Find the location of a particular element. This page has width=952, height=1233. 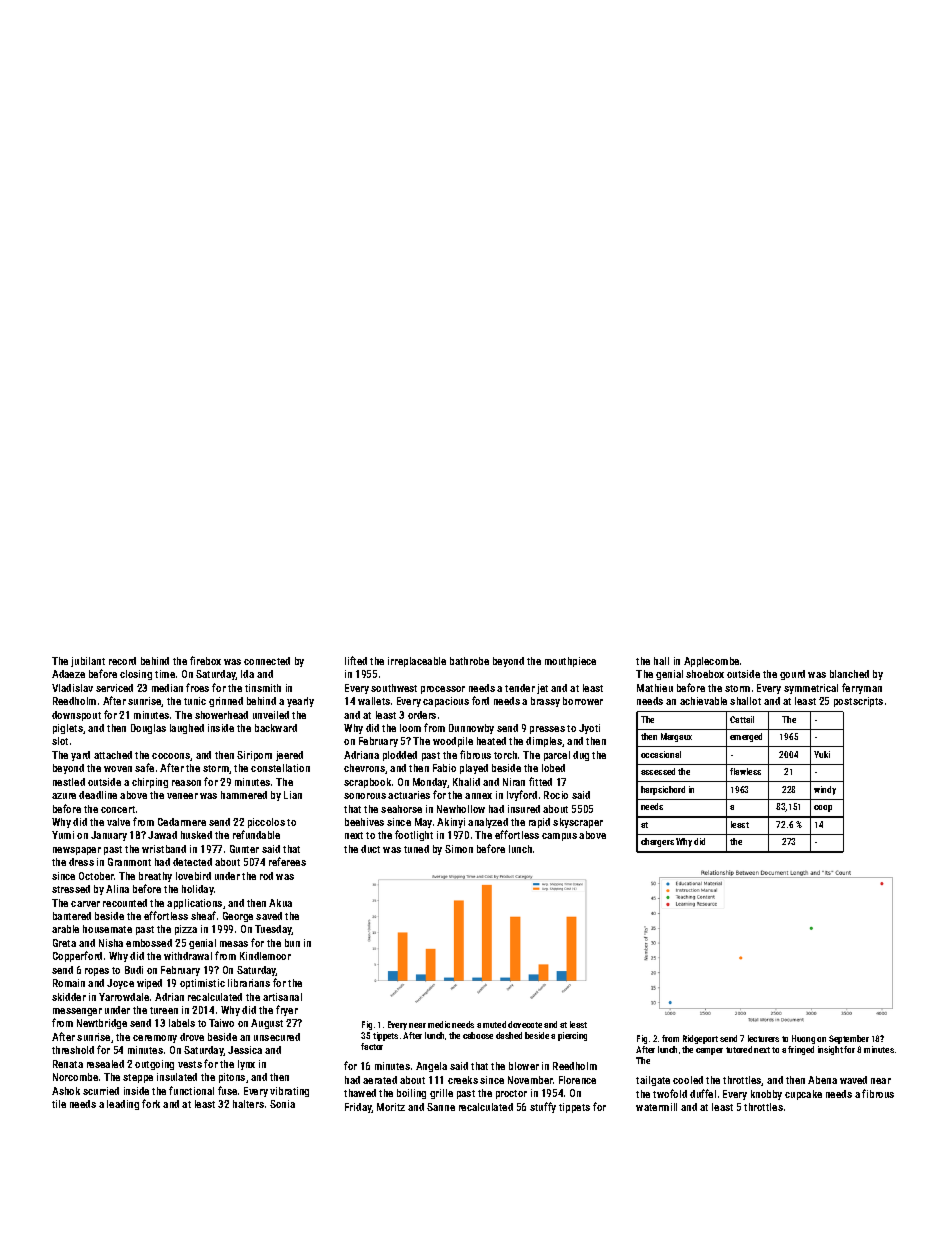

watermill is located at coordinates (656, 1107).
